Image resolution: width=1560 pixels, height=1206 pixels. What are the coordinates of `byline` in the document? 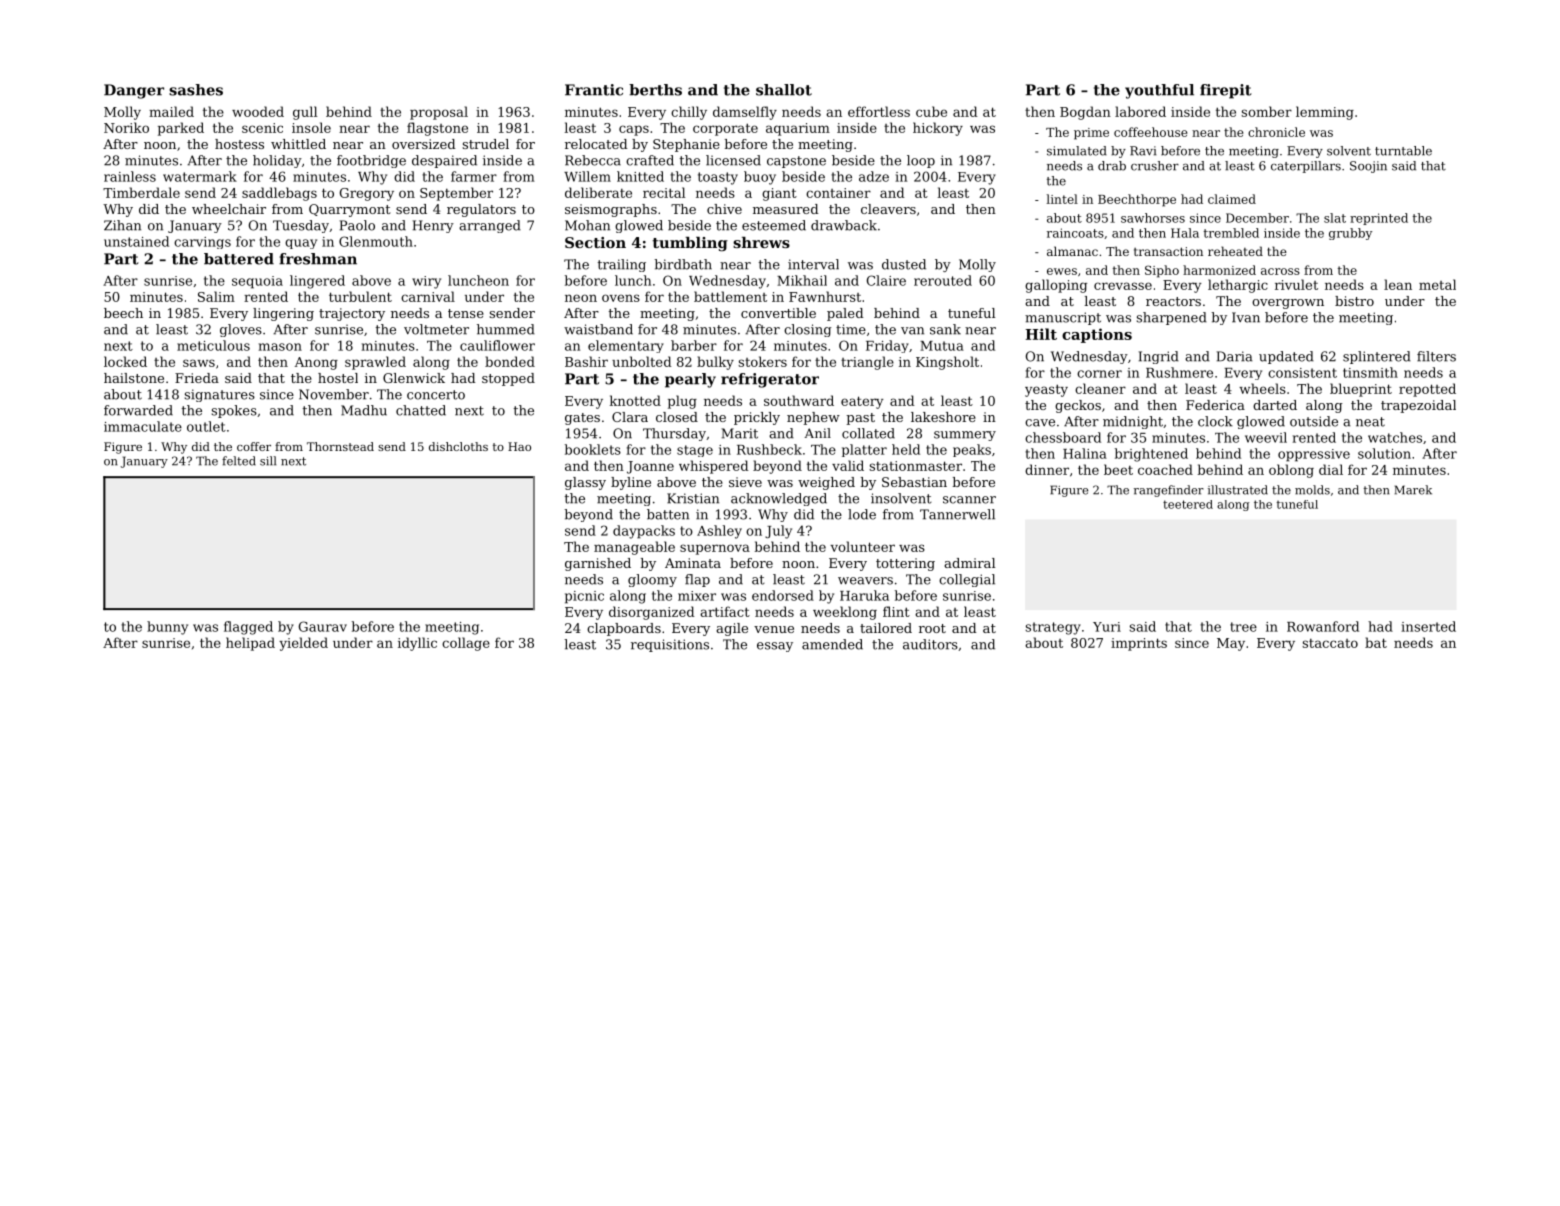 It's located at (631, 483).
